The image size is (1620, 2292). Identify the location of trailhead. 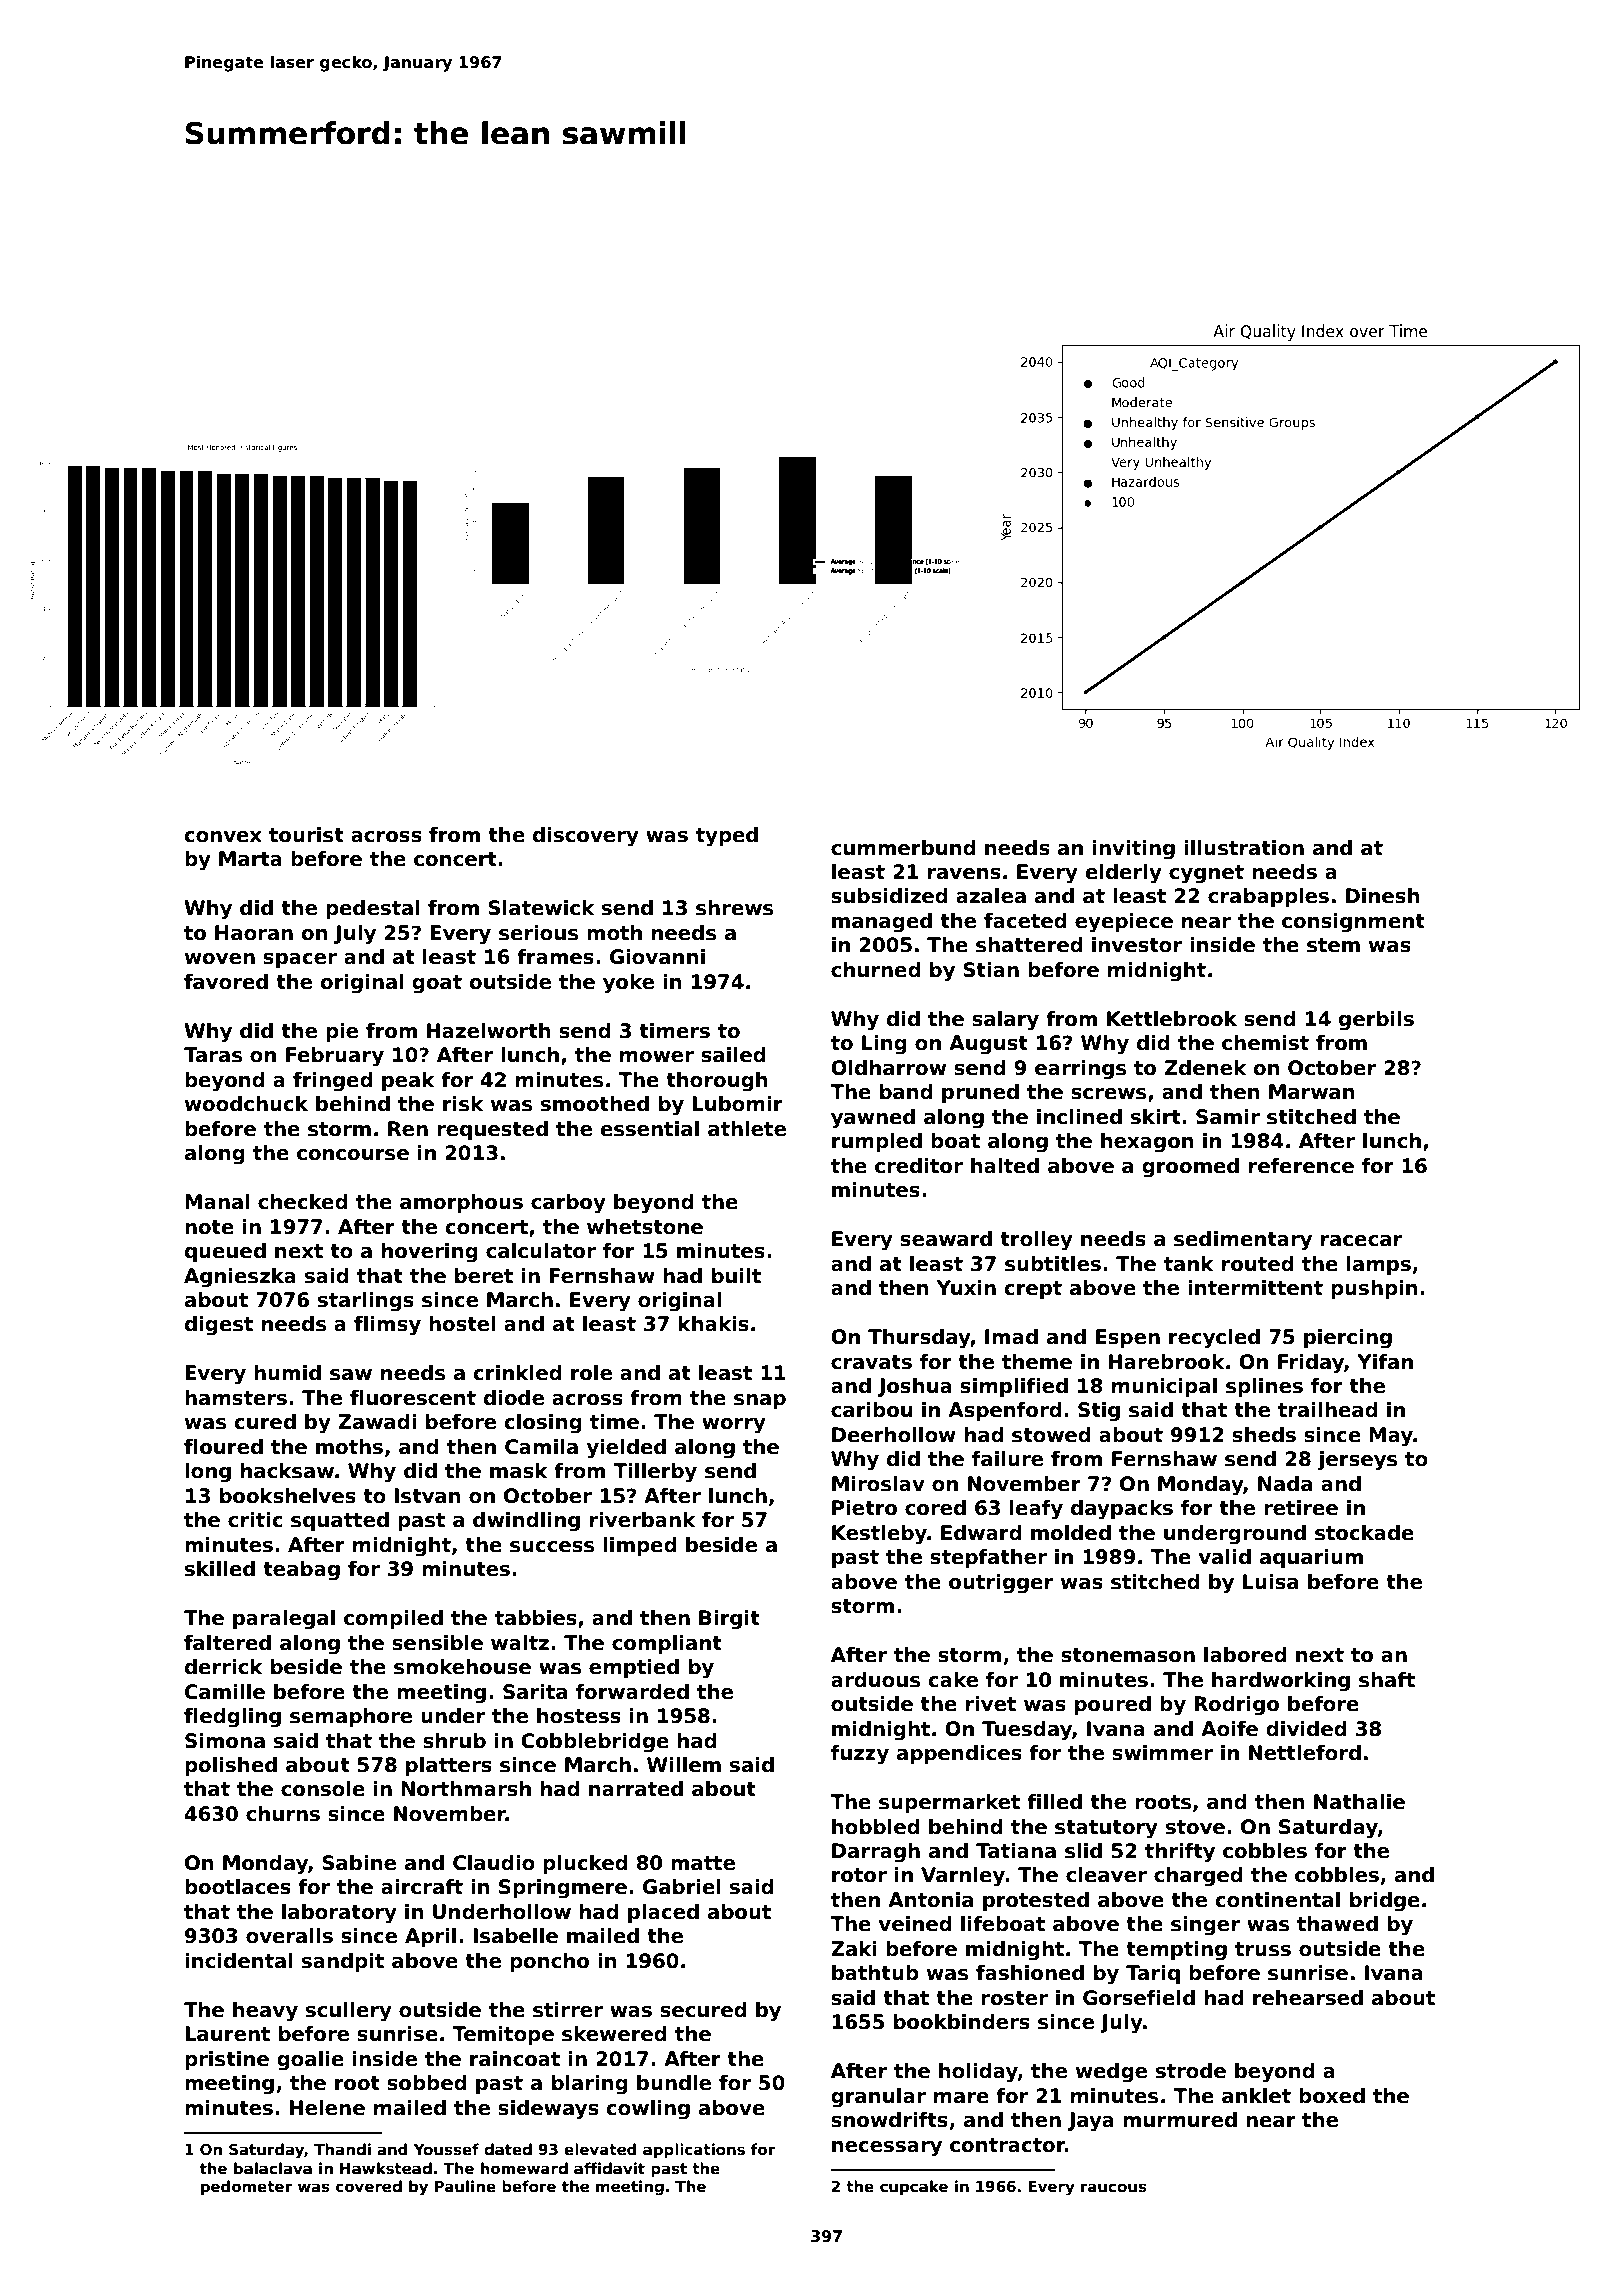
(1327, 1410).
